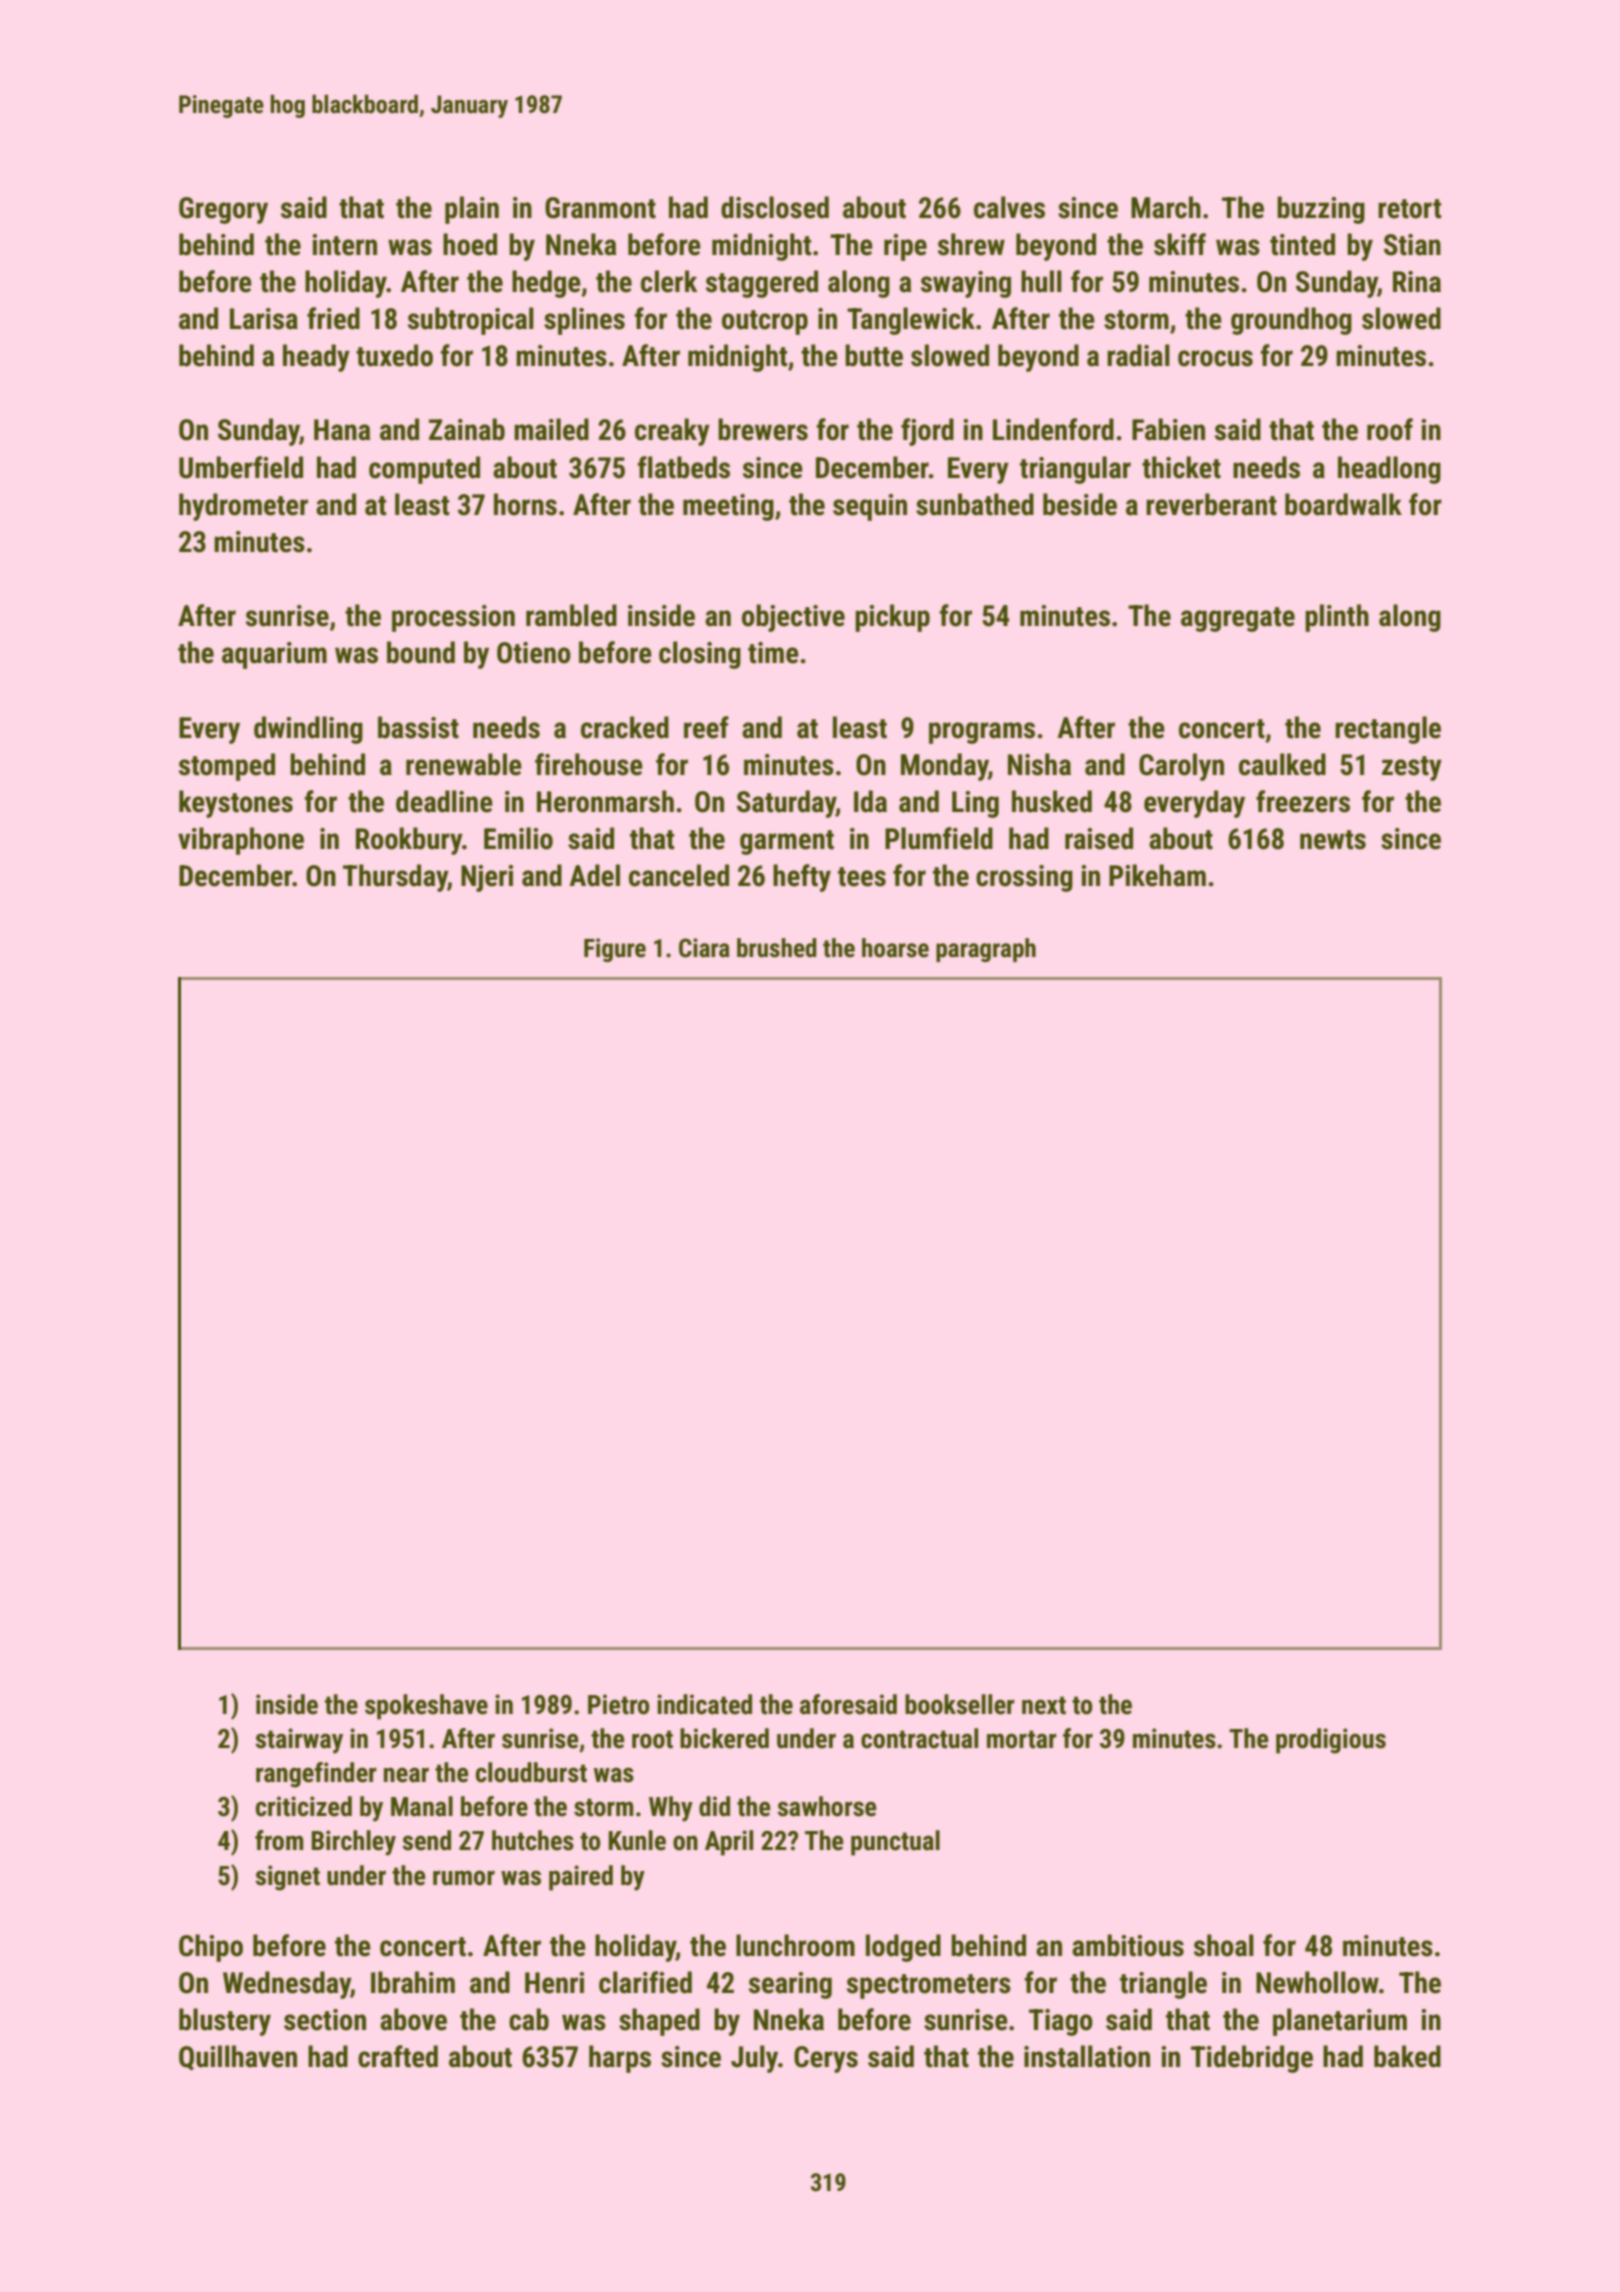  Describe the element at coordinates (1412, 768) in the page. I see `zesty` at that location.
